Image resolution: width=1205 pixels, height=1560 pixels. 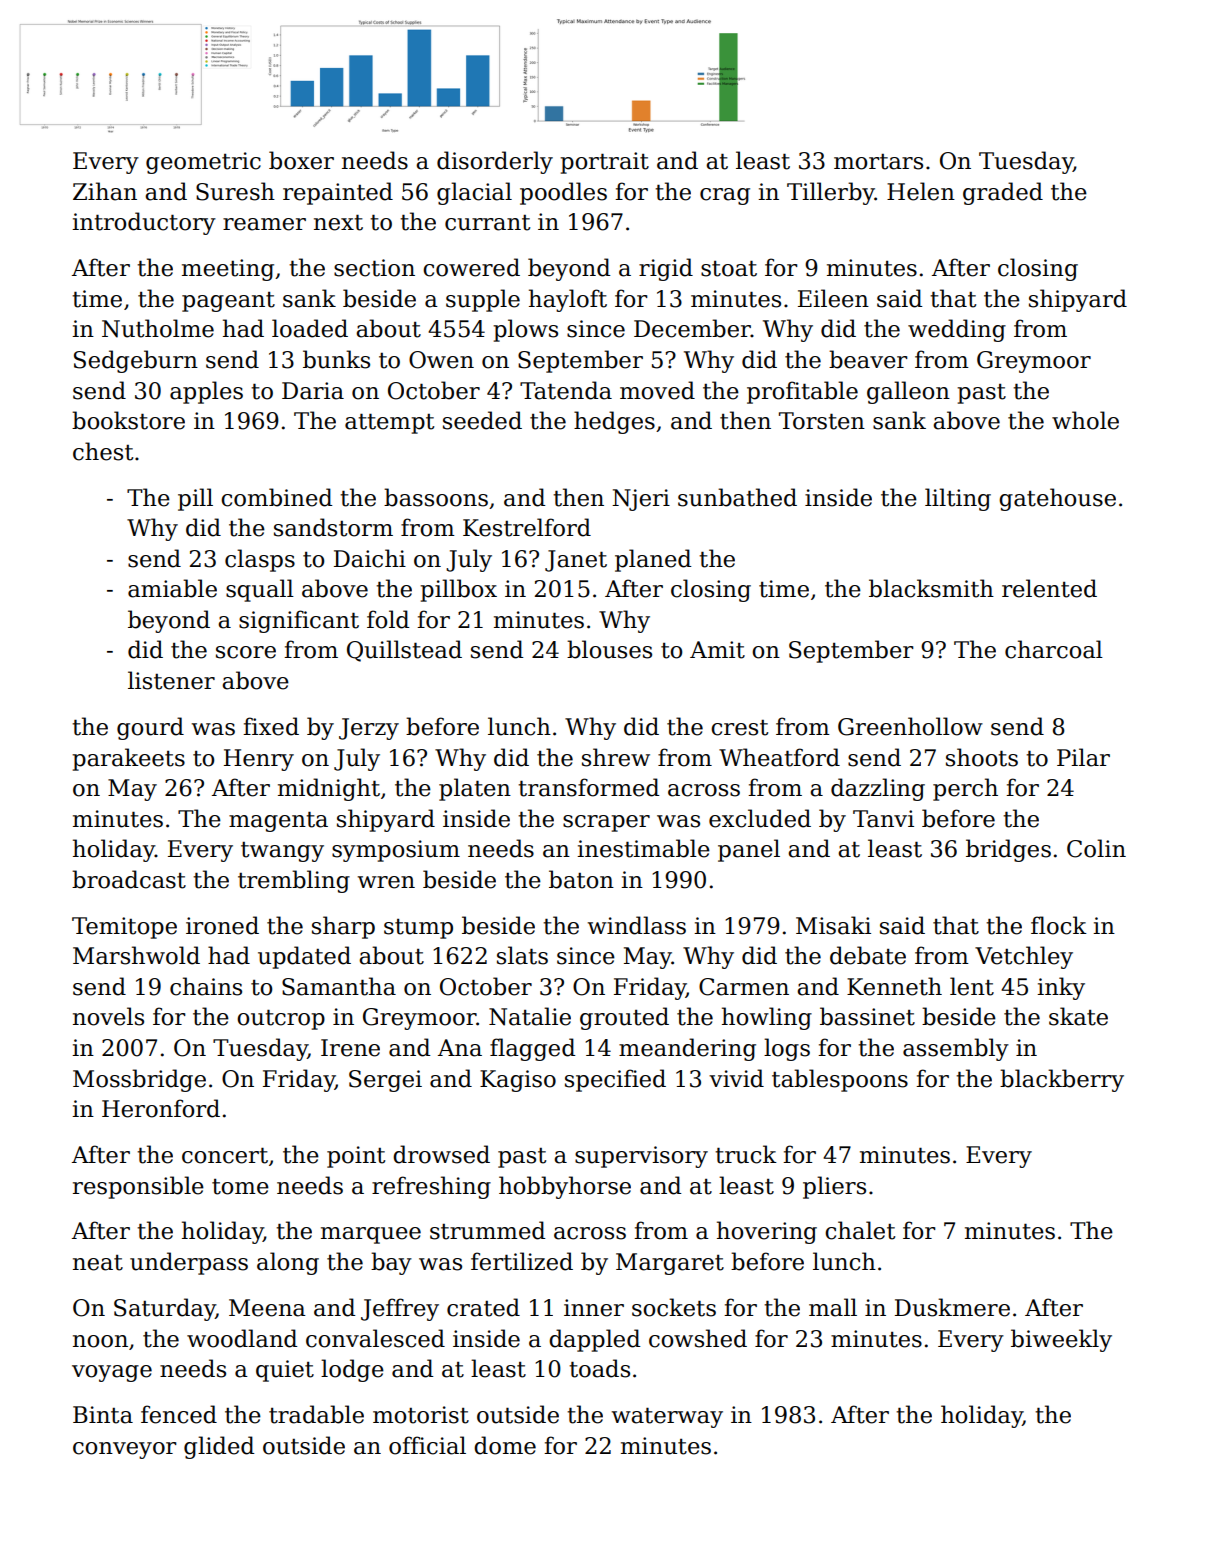 I want to click on geometric, so click(x=203, y=163).
